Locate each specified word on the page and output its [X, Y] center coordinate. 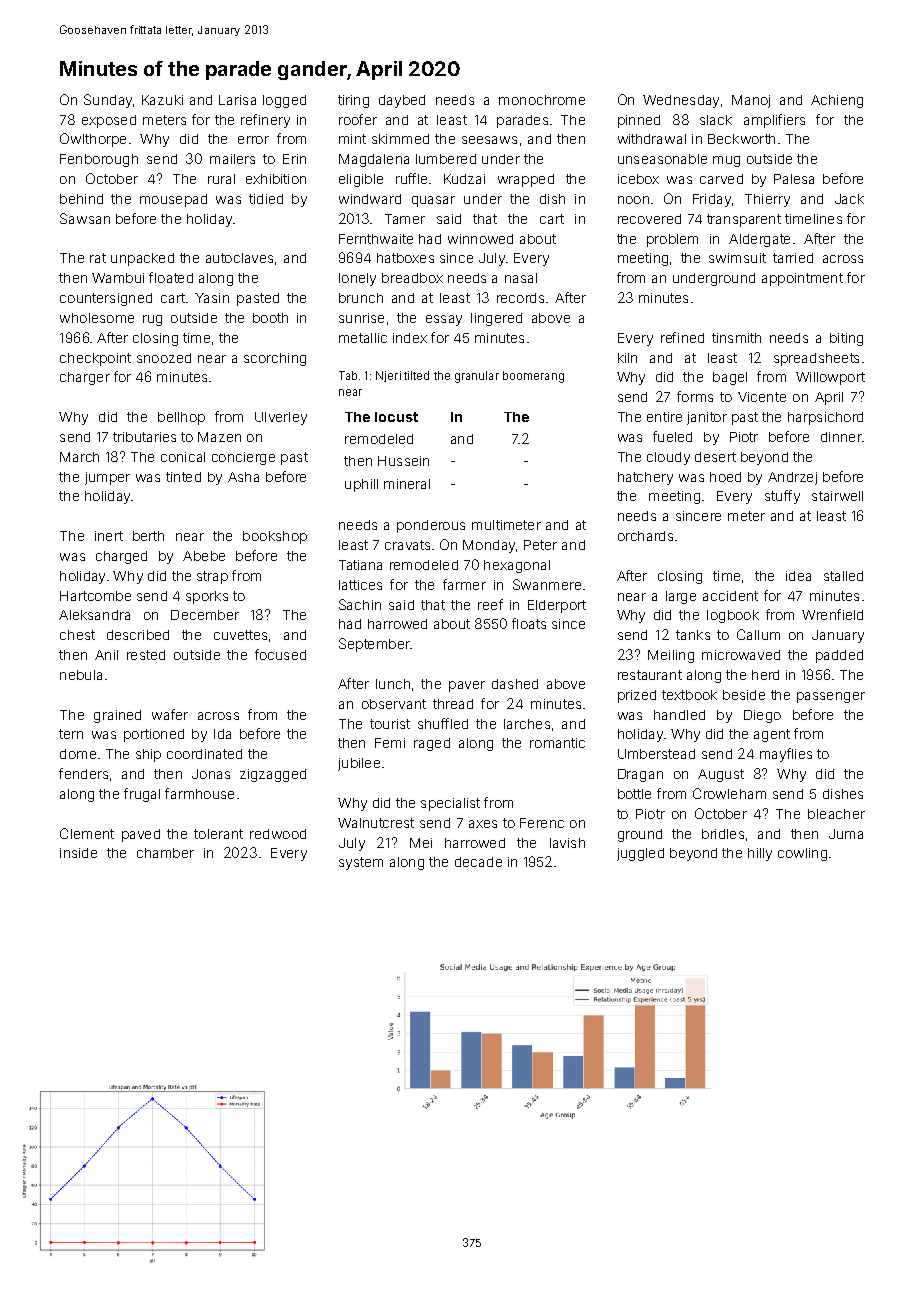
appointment [802, 279]
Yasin [212, 298]
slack [716, 120]
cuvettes [240, 635]
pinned [639, 121]
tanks [693, 635]
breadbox [412, 278]
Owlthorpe [93, 140]
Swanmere [547, 584]
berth [148, 536]
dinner [841, 437]
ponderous [431, 526]
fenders [83, 773]
